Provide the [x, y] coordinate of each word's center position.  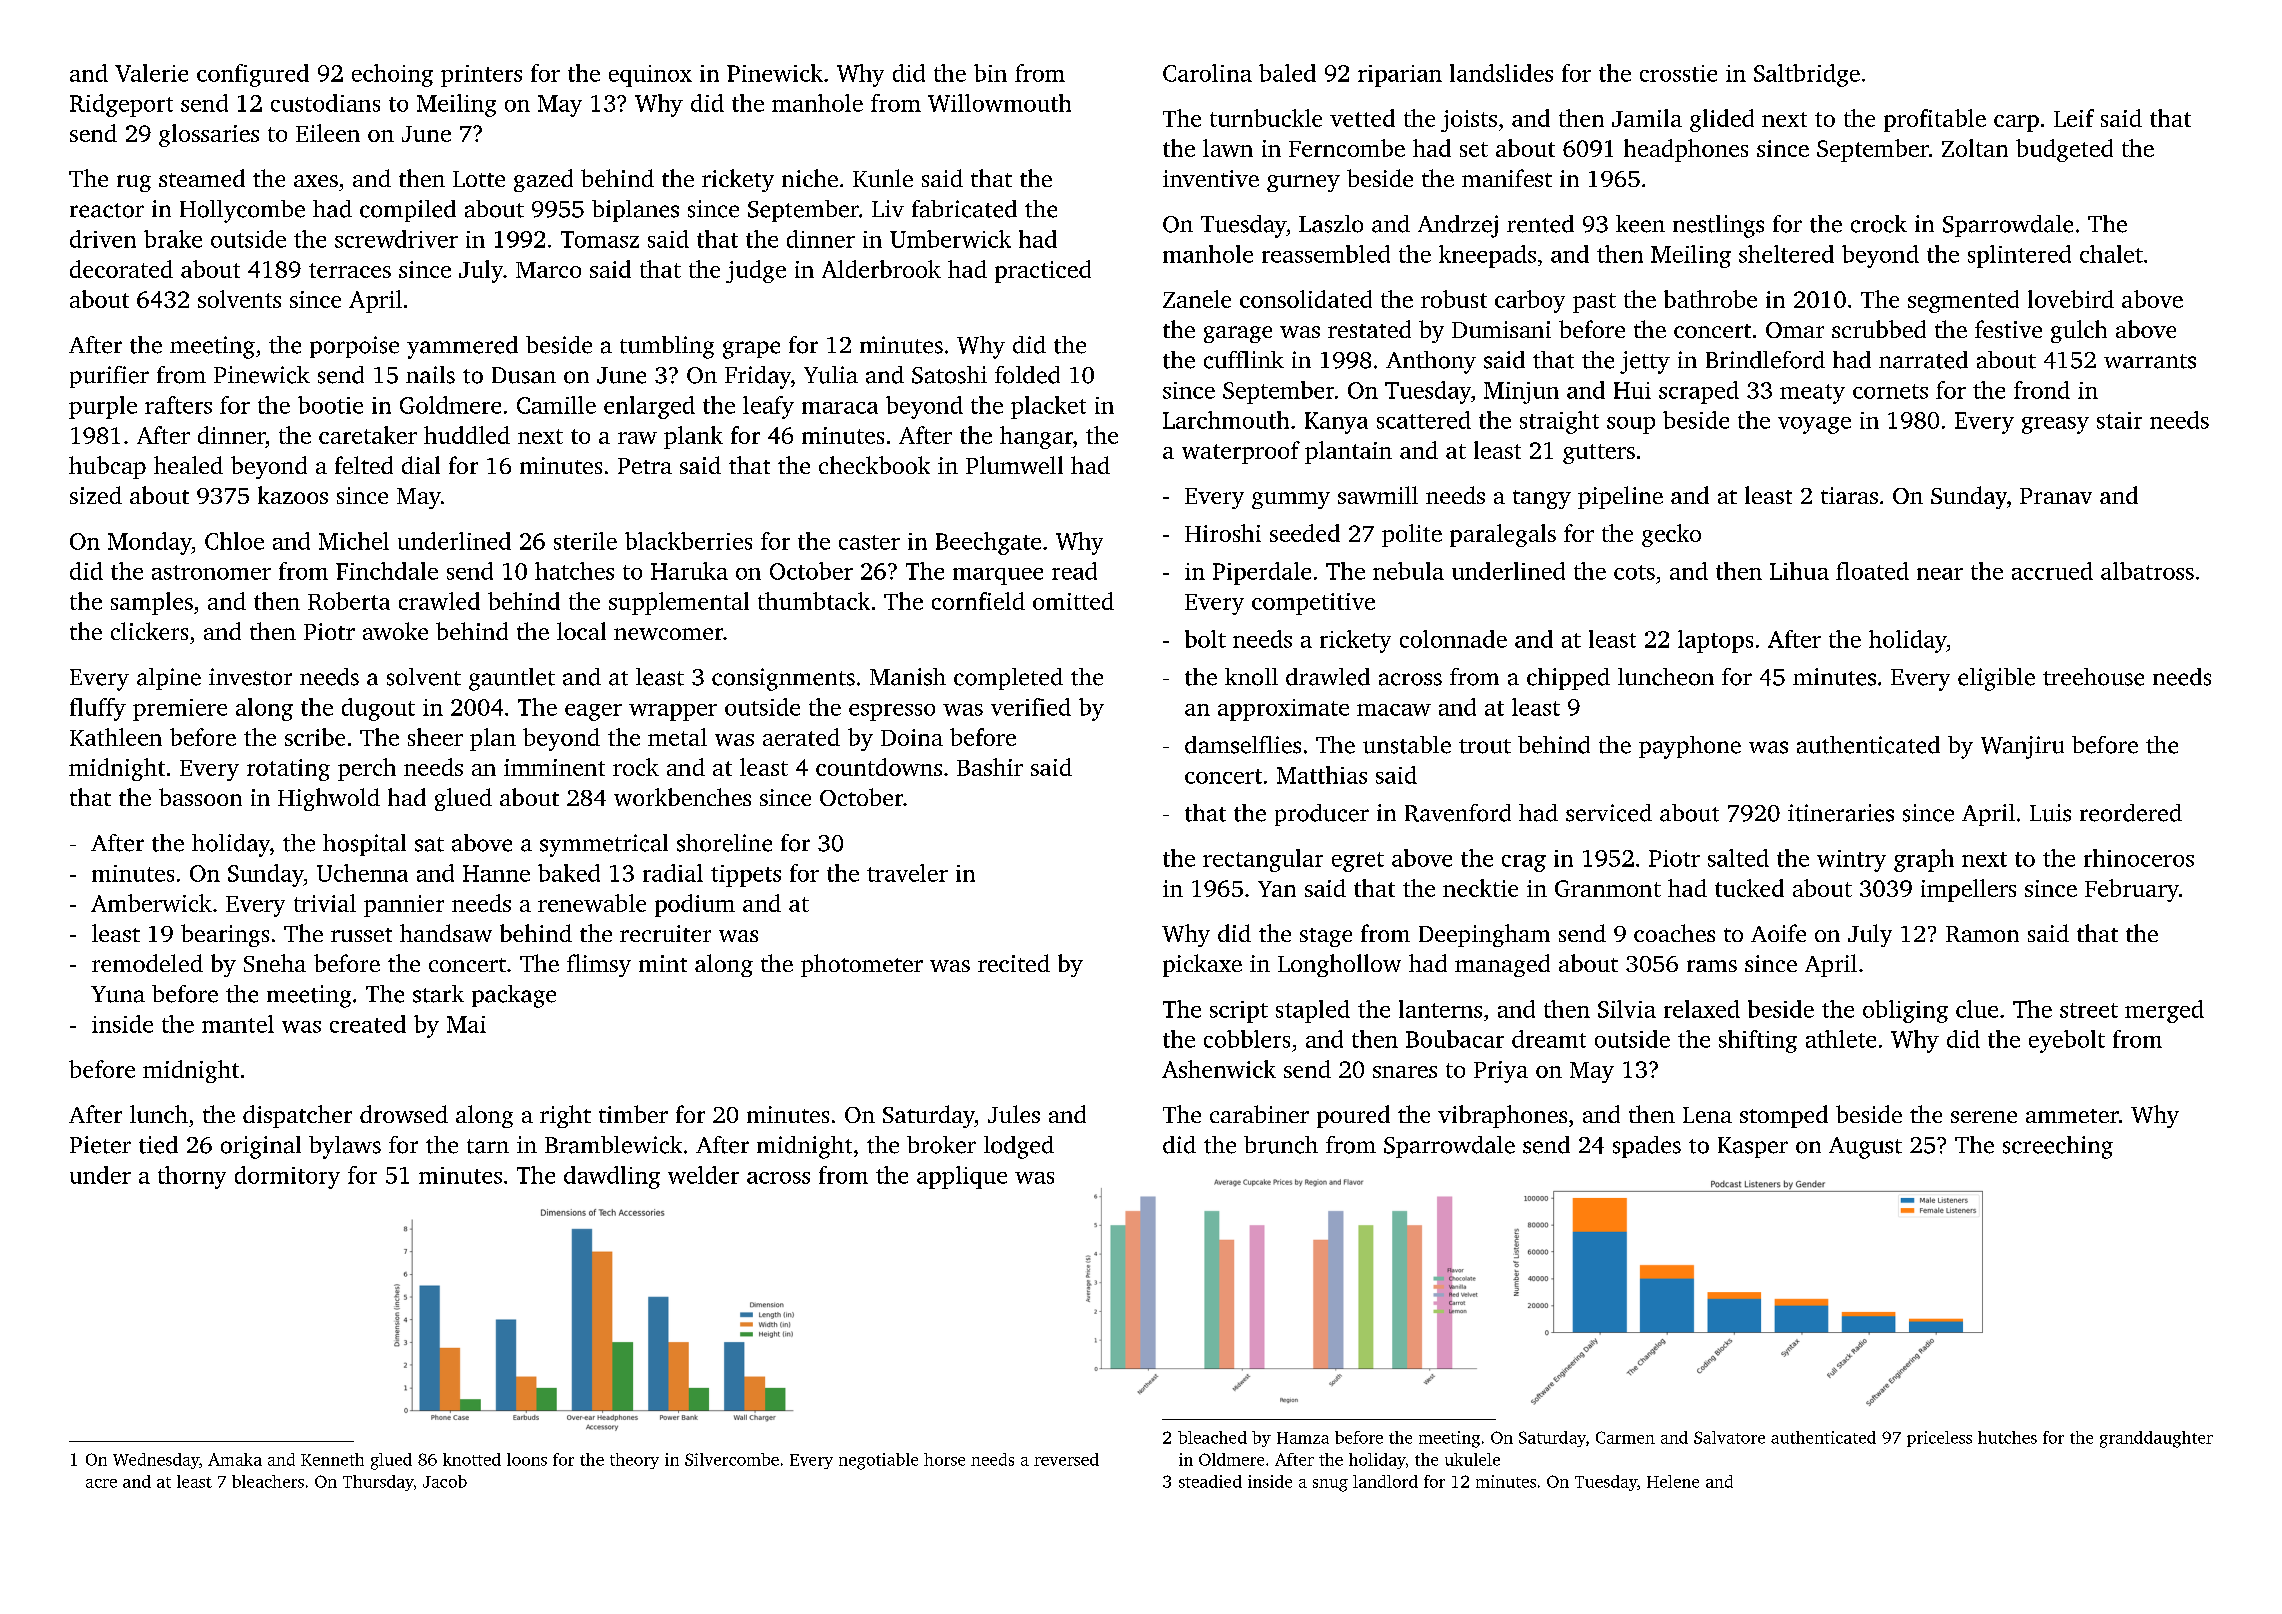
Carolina [1207, 73]
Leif [2074, 118]
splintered [2019, 256]
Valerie [151, 73]
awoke [395, 631]
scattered [1424, 420]
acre [101, 1483]
